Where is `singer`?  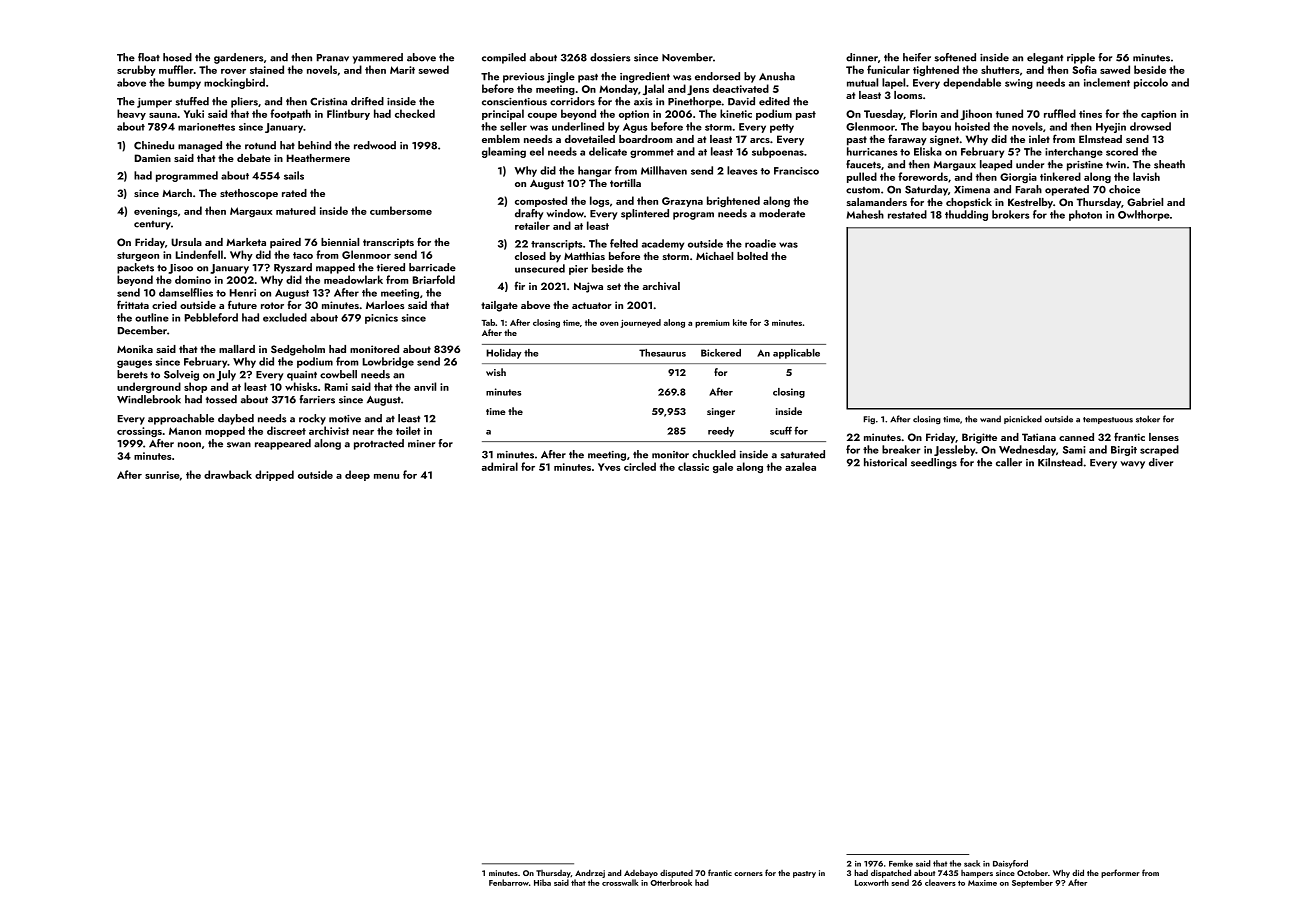 singer is located at coordinates (721, 413).
